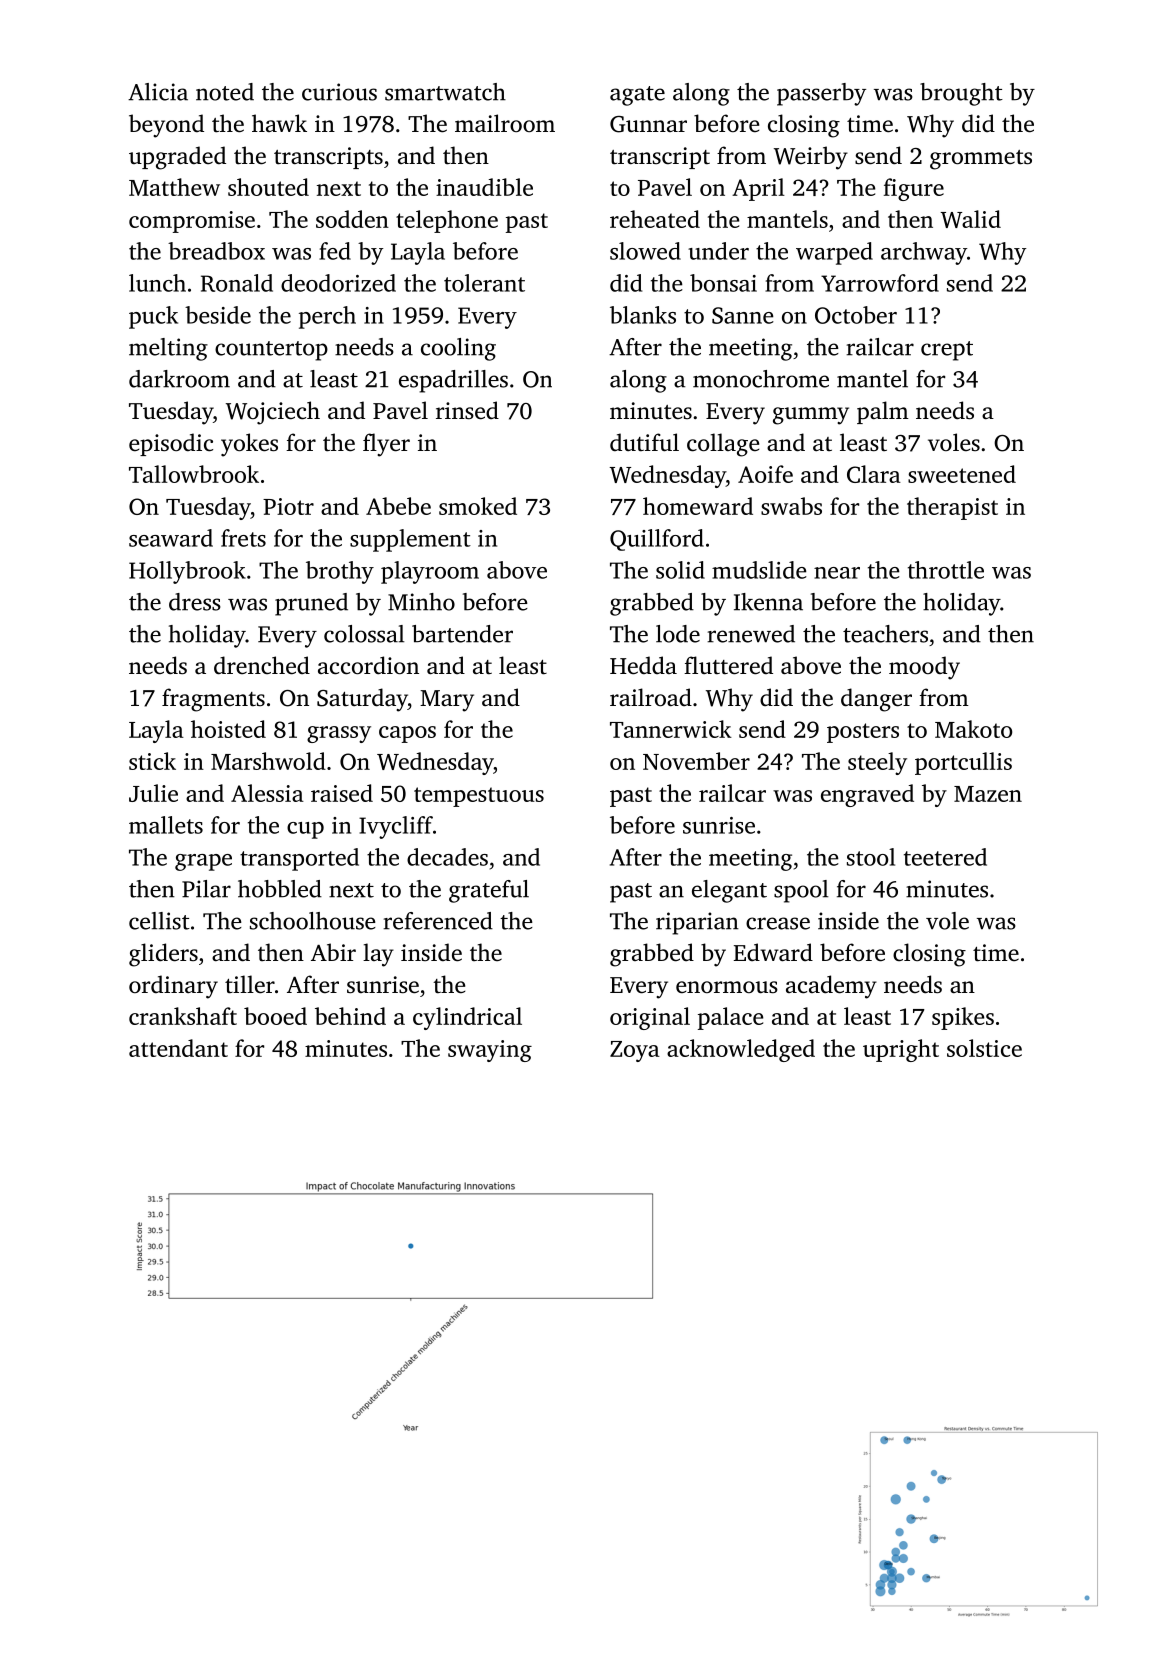 The width and height of the image is (1165, 1654). I want to click on attendant, so click(178, 1048).
